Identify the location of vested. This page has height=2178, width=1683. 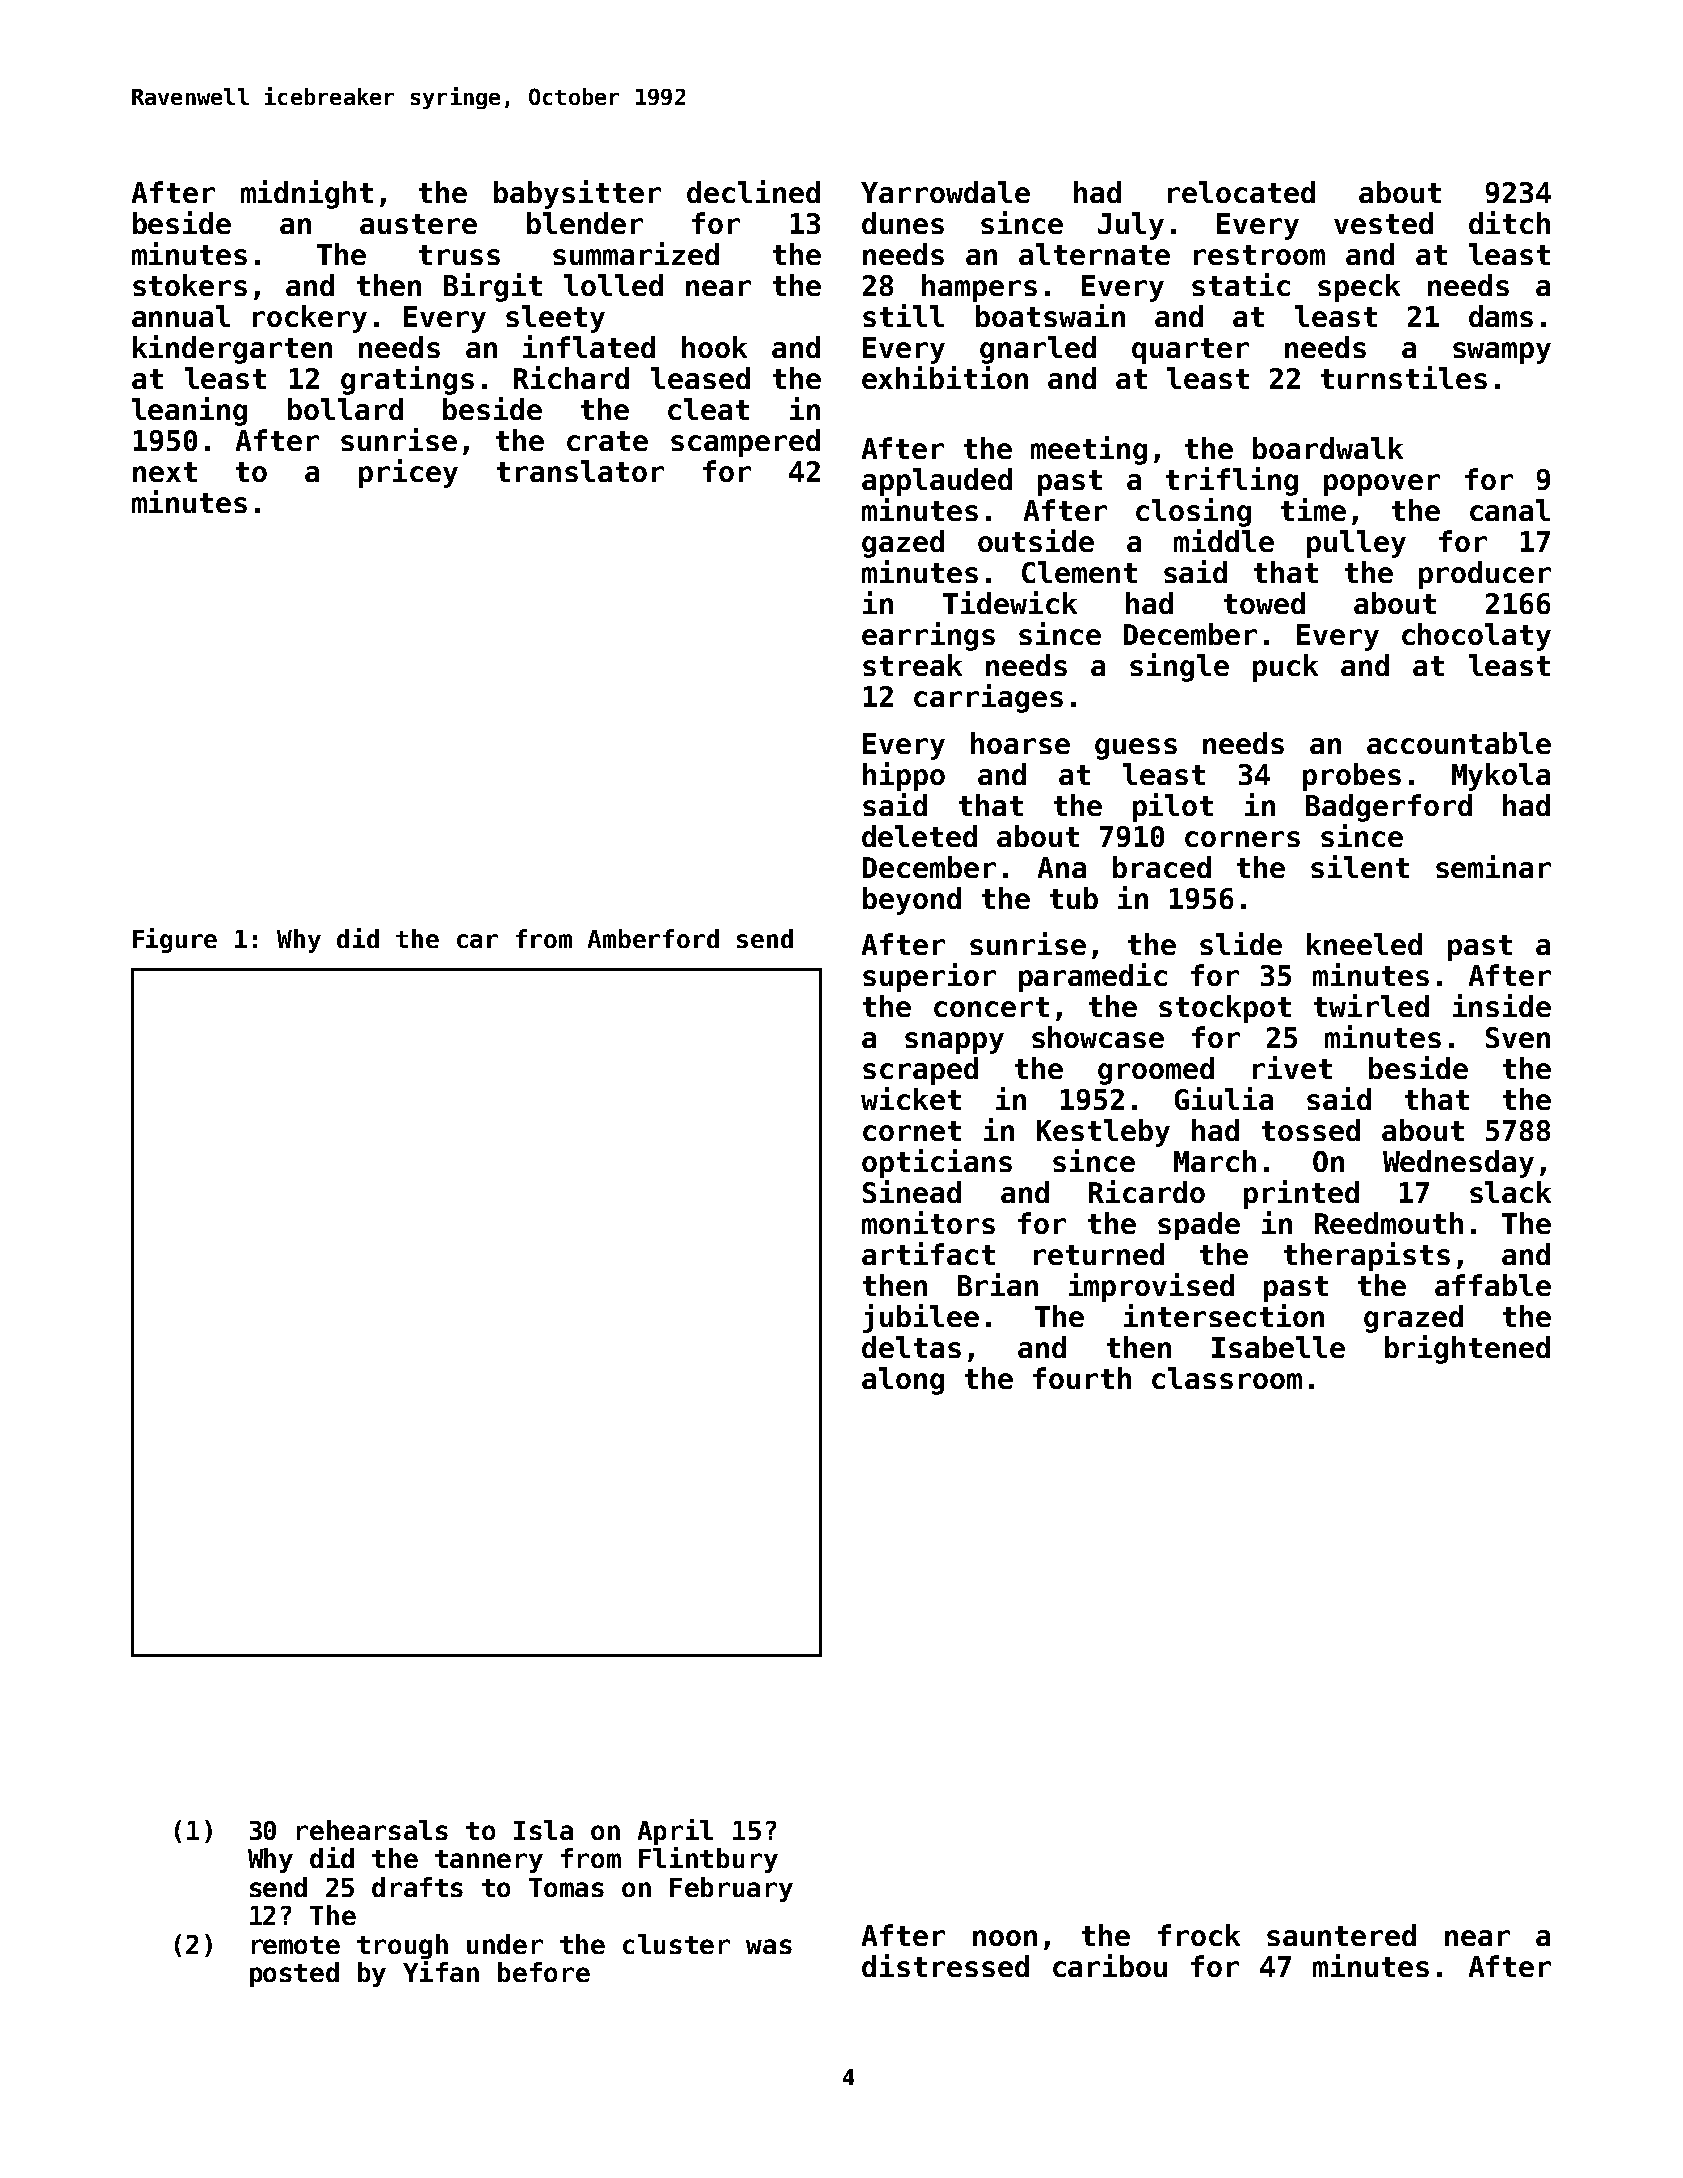
(1383, 223).
